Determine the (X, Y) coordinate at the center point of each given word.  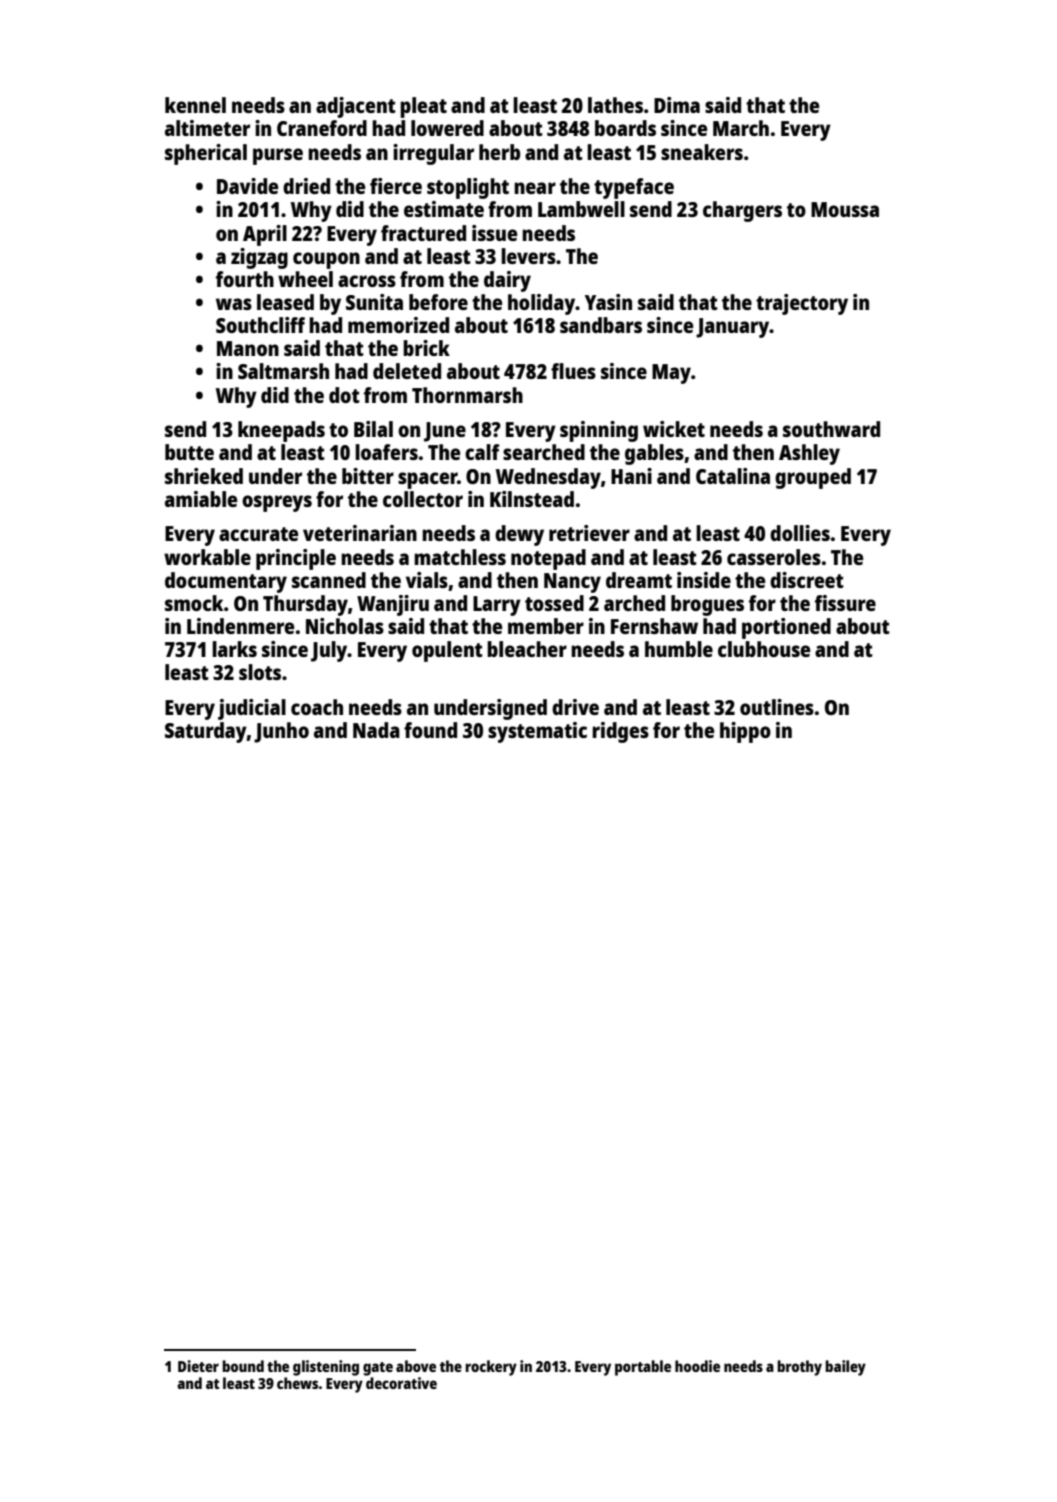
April (265, 235)
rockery (491, 1368)
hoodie (697, 1366)
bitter (368, 476)
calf (482, 452)
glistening (326, 1368)
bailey (845, 1368)
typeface (634, 188)
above (416, 1366)
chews (297, 1383)
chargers (742, 211)
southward (831, 429)
